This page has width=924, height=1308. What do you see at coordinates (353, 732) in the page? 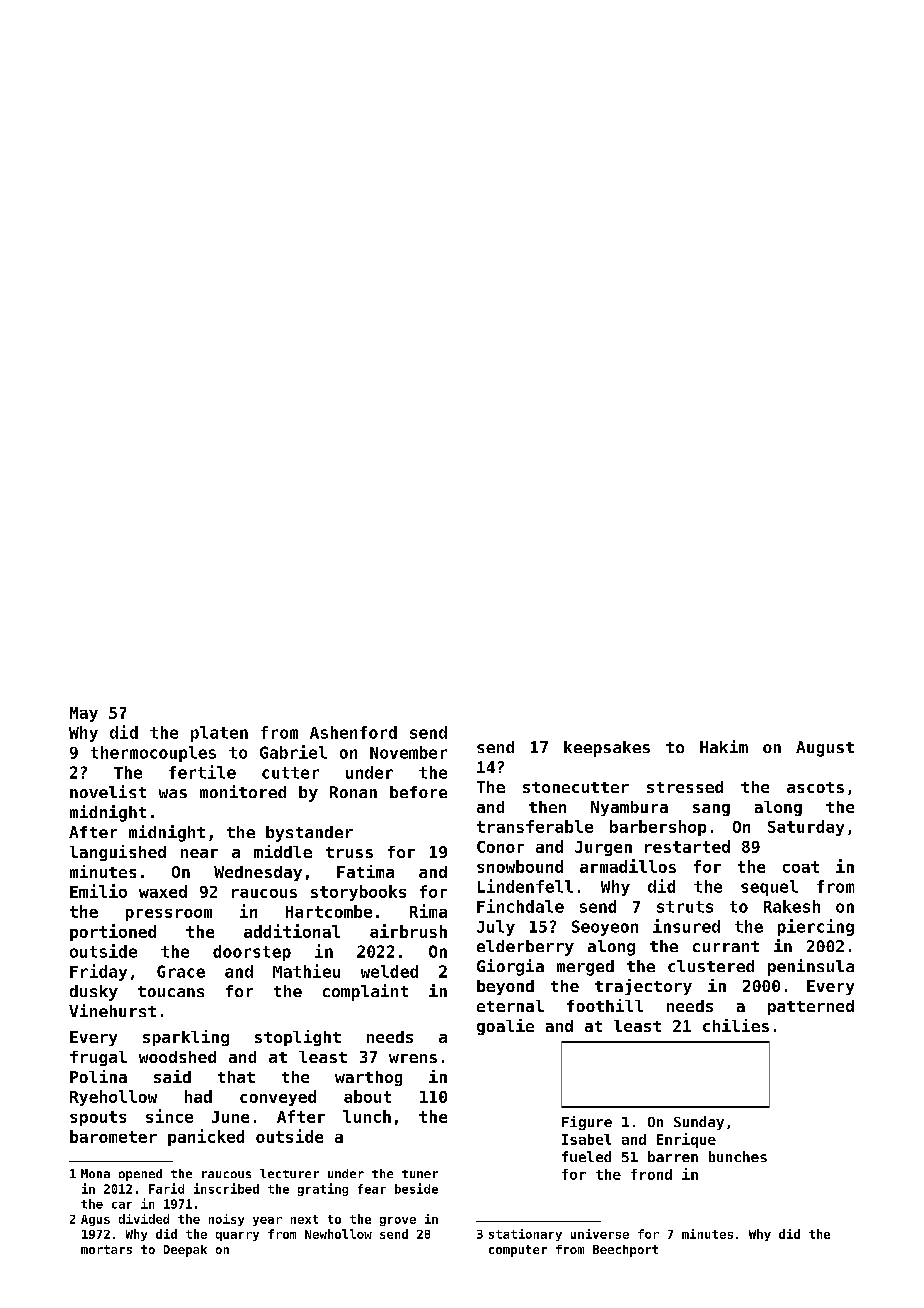
I see `Ashenford` at bounding box center [353, 732].
